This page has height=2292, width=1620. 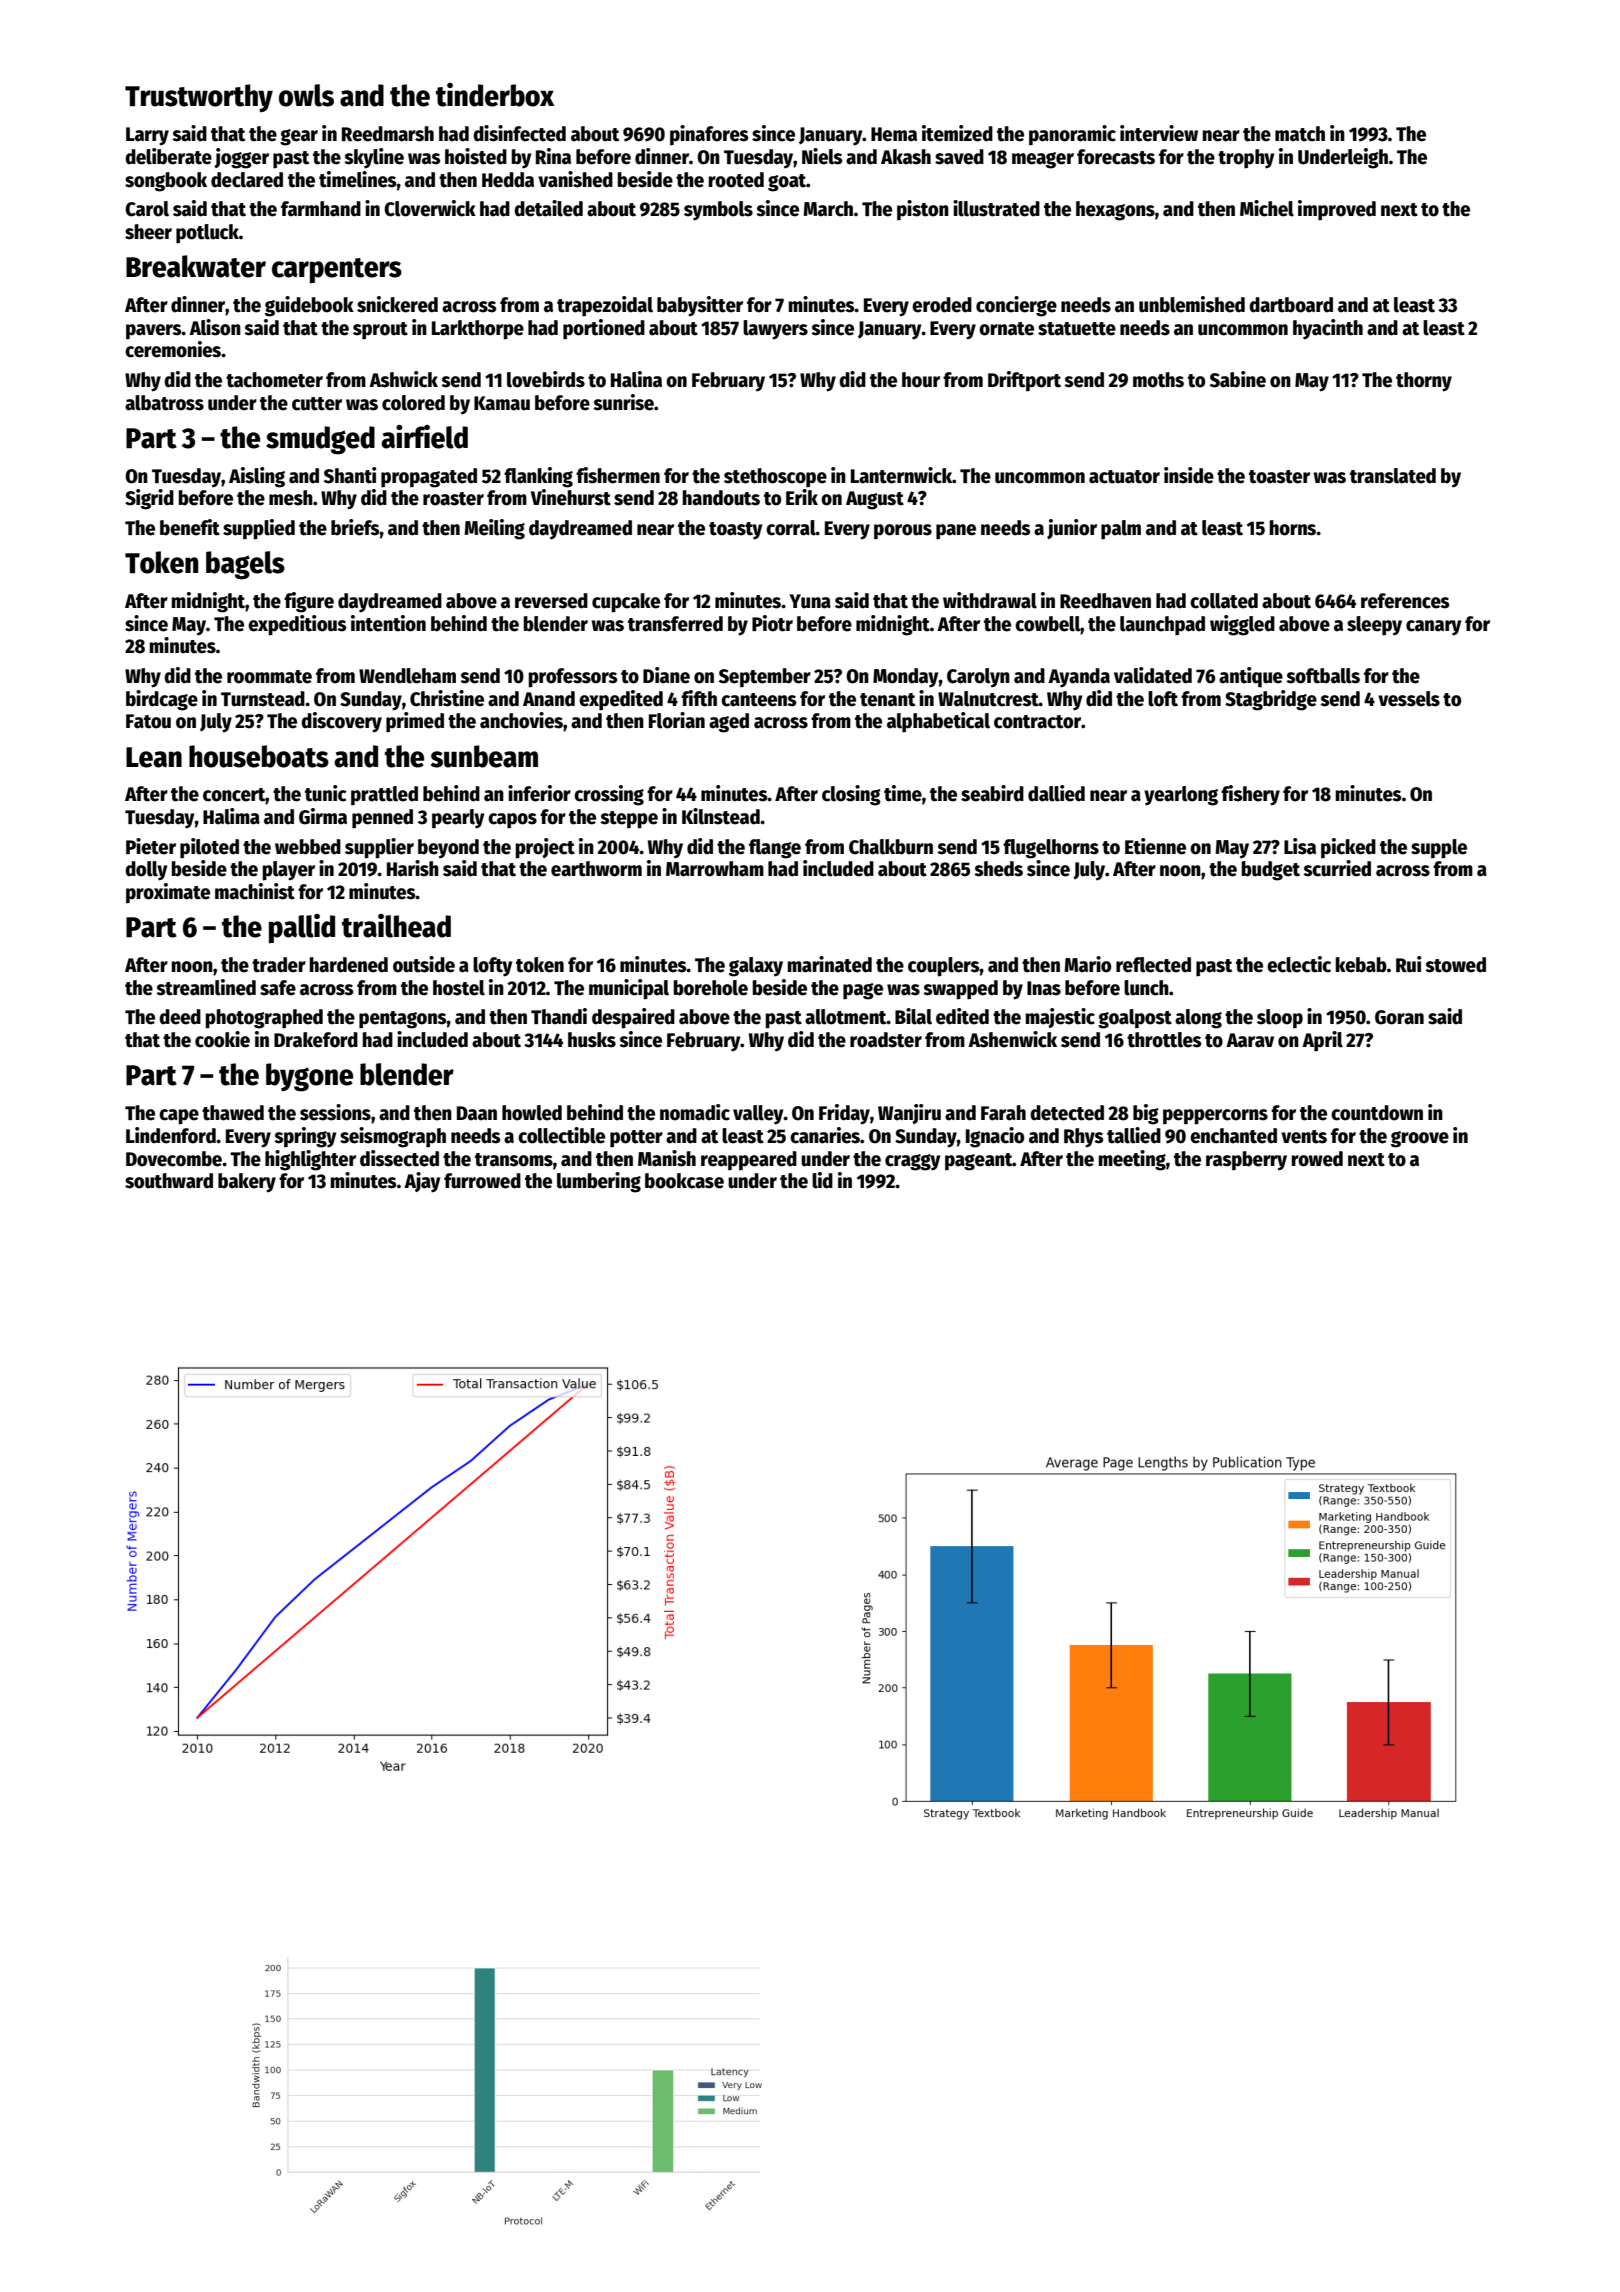 I want to click on thorny, so click(x=1424, y=382).
